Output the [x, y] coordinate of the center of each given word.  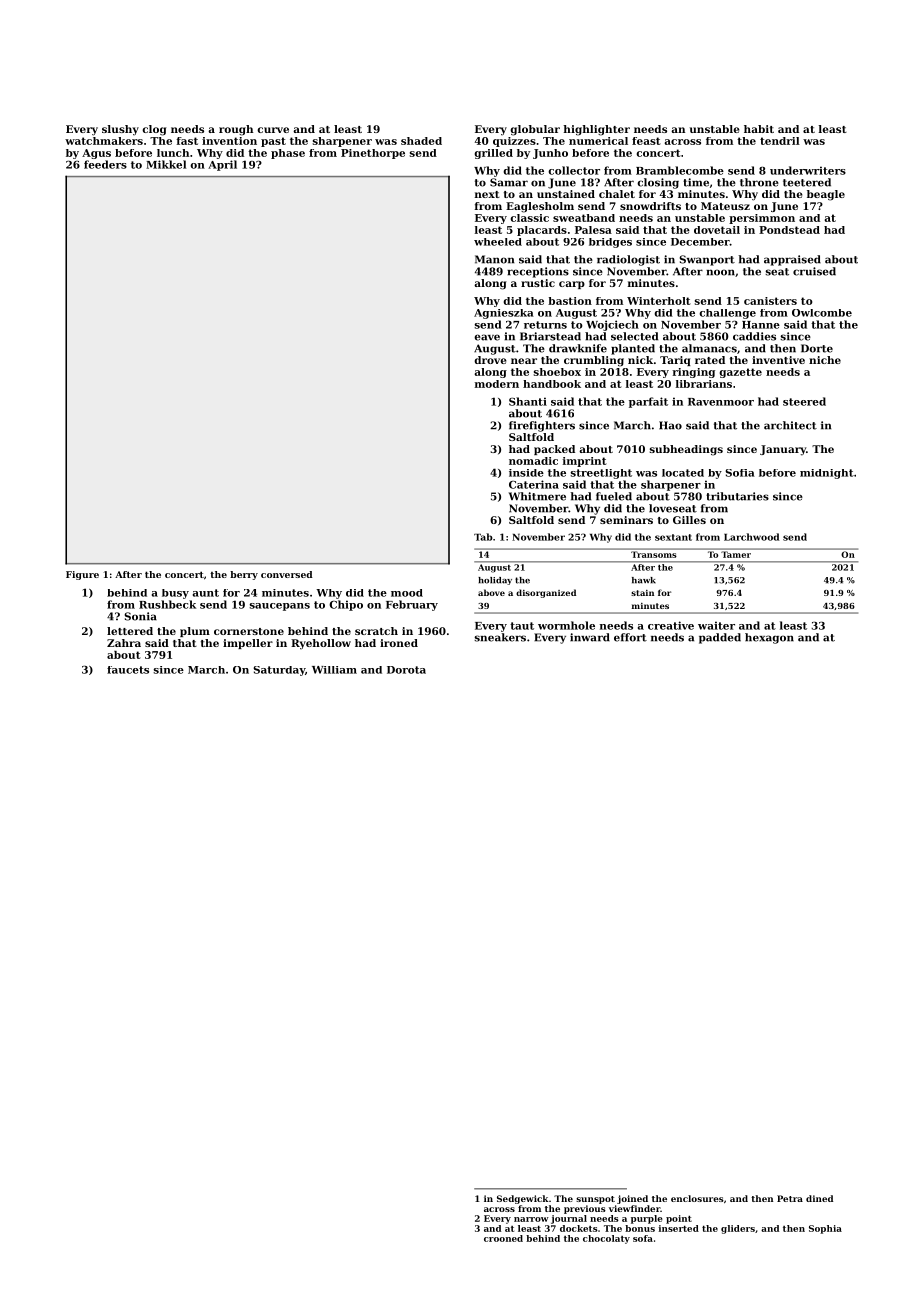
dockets [579, 1228]
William [334, 670]
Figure [82, 575]
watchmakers [104, 141]
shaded [421, 141]
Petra [790, 1198]
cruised [814, 271]
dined [819, 1198]
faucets [128, 670]
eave [487, 337]
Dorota [406, 670]
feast [646, 141]
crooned [503, 1238]
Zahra [124, 643]
